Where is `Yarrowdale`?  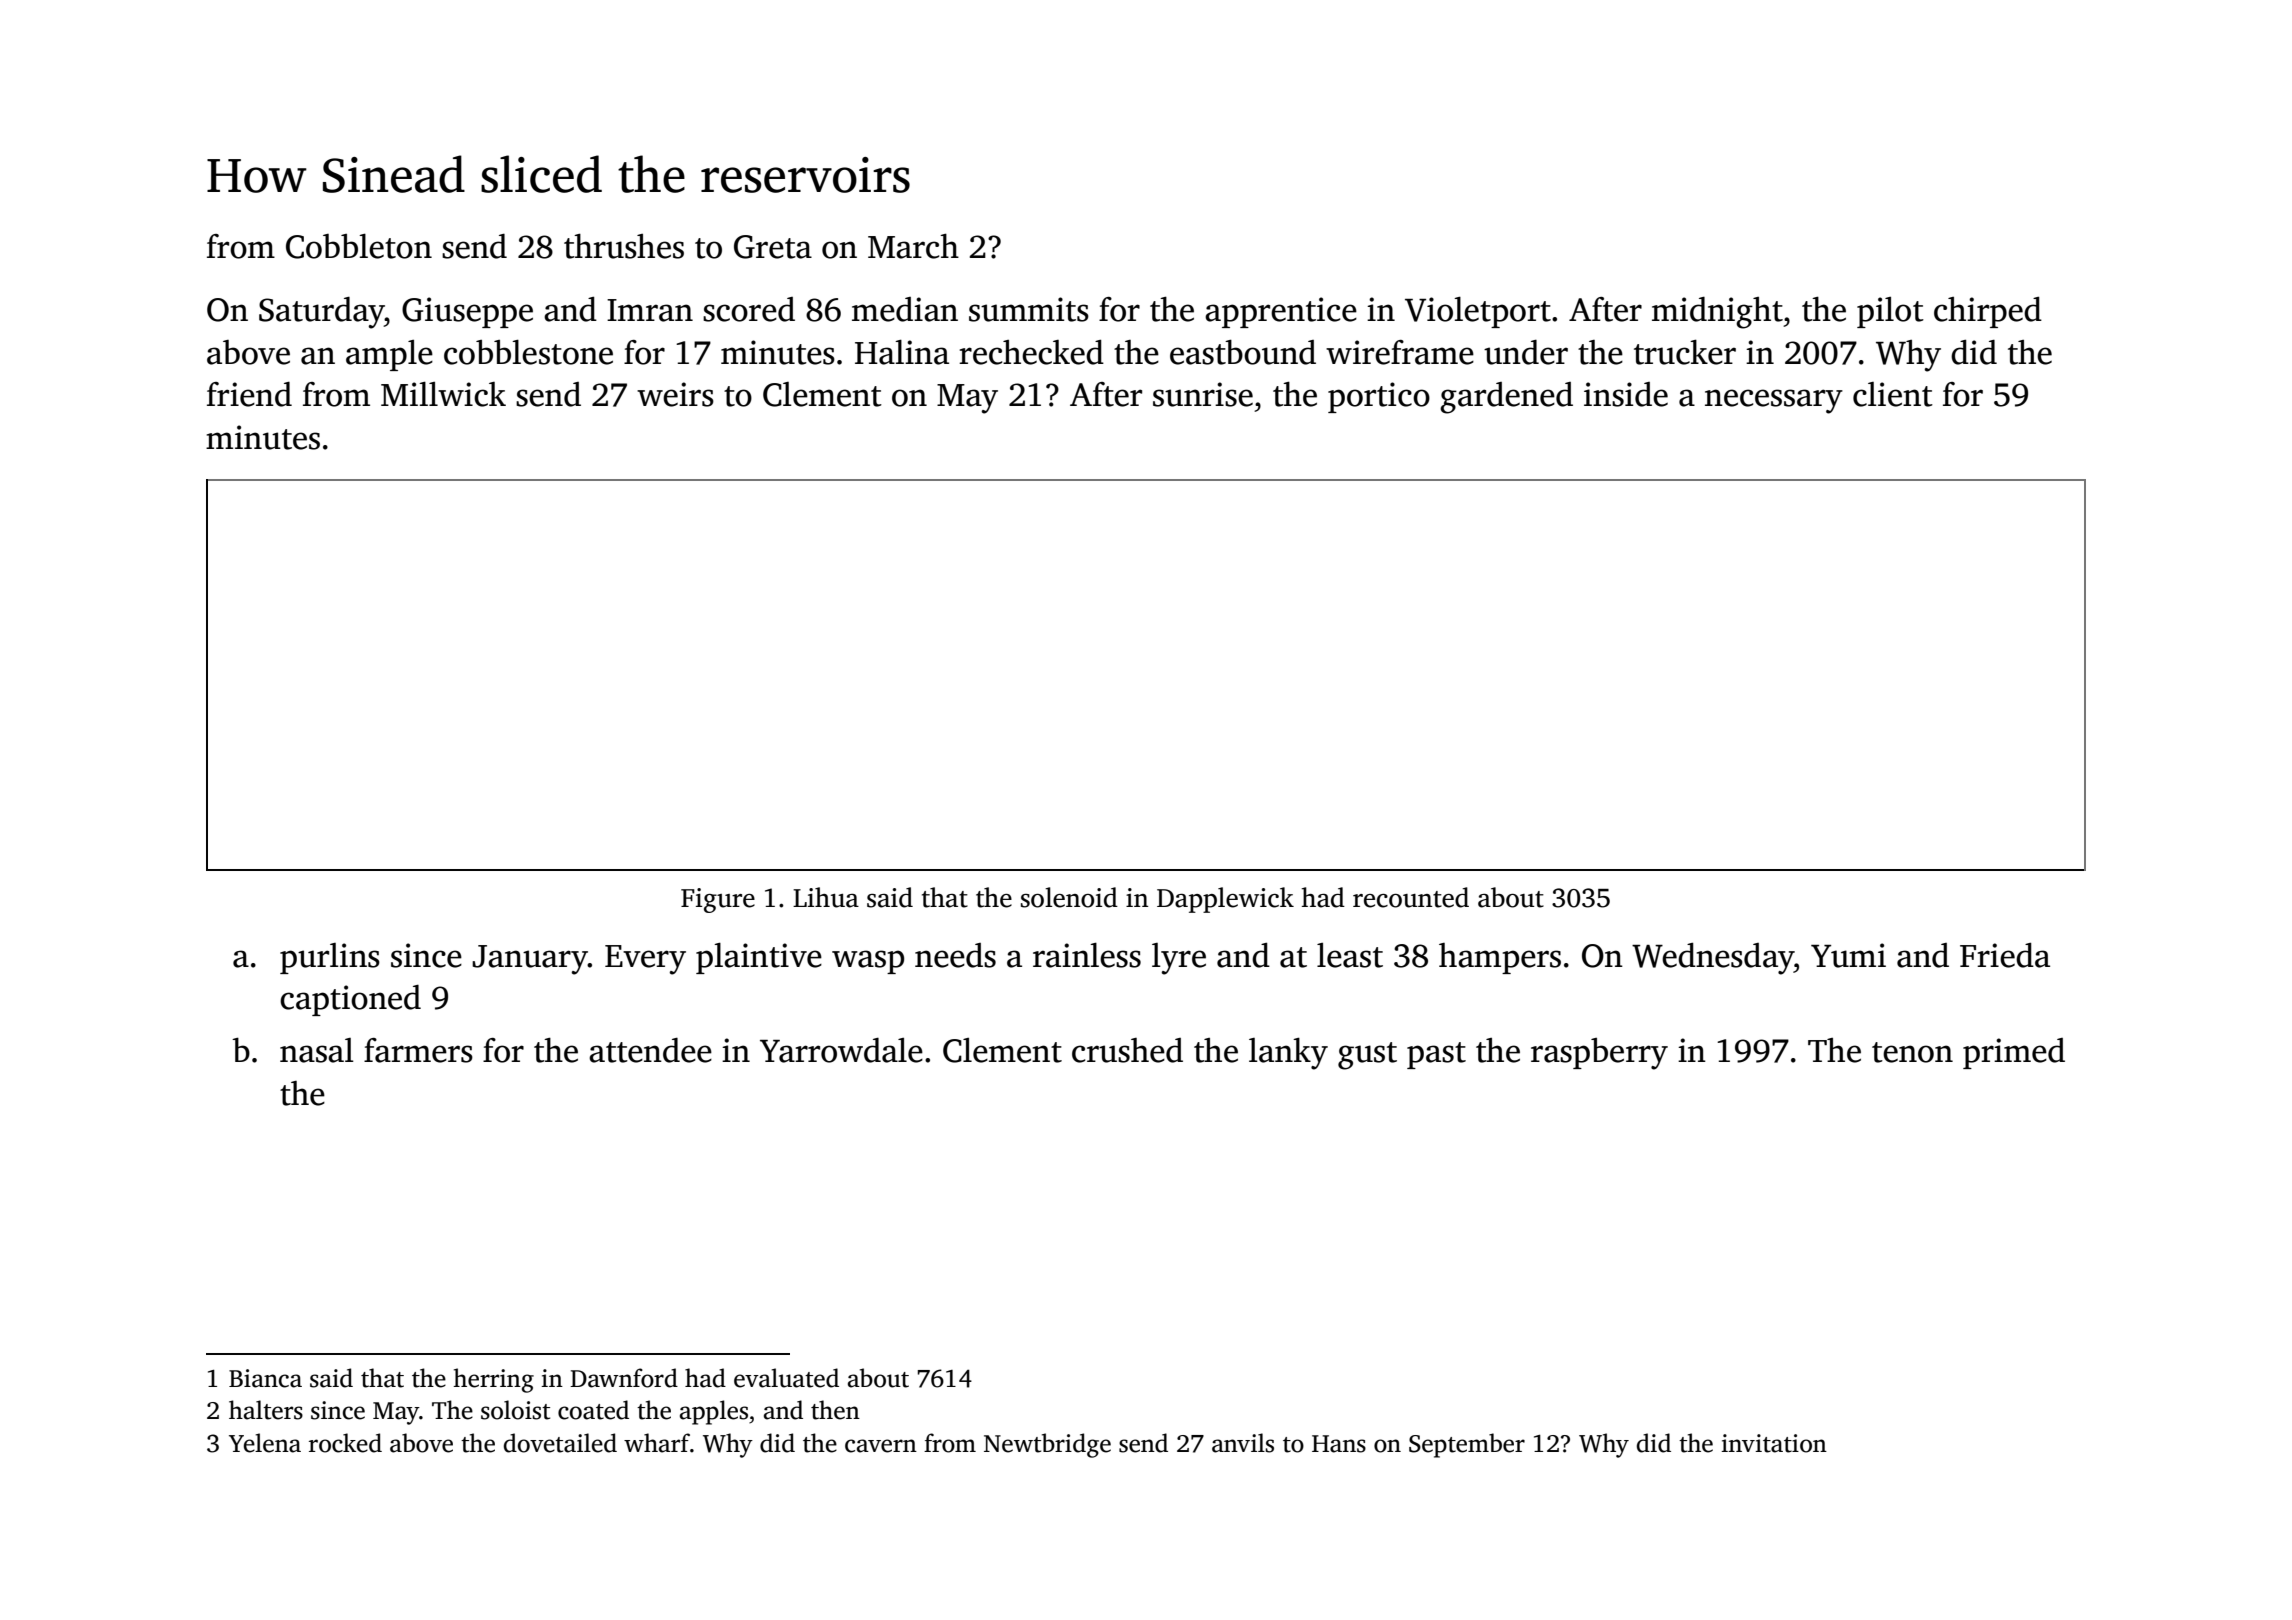 Yarrowdale is located at coordinates (841, 1050).
